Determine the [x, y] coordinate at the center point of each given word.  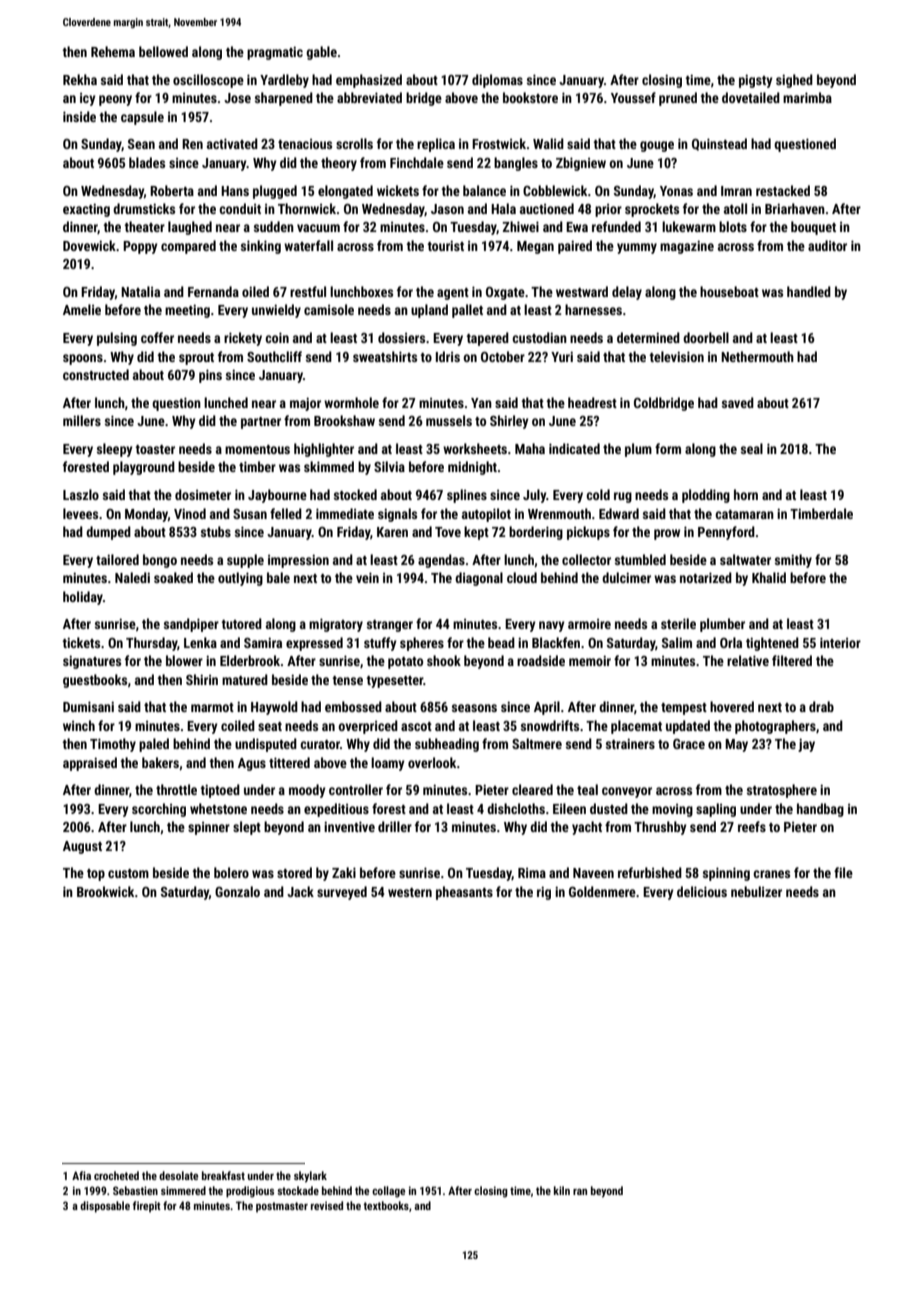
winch [79, 725]
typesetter [394, 682]
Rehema [113, 51]
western [410, 892]
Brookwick [106, 891]
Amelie [82, 309]
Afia [81, 1175]
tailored [117, 559]
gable [321, 53]
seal [752, 448]
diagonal [479, 579]
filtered [792, 660]
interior [840, 642]
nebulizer [756, 891]
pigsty [756, 81]
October [503, 356]
